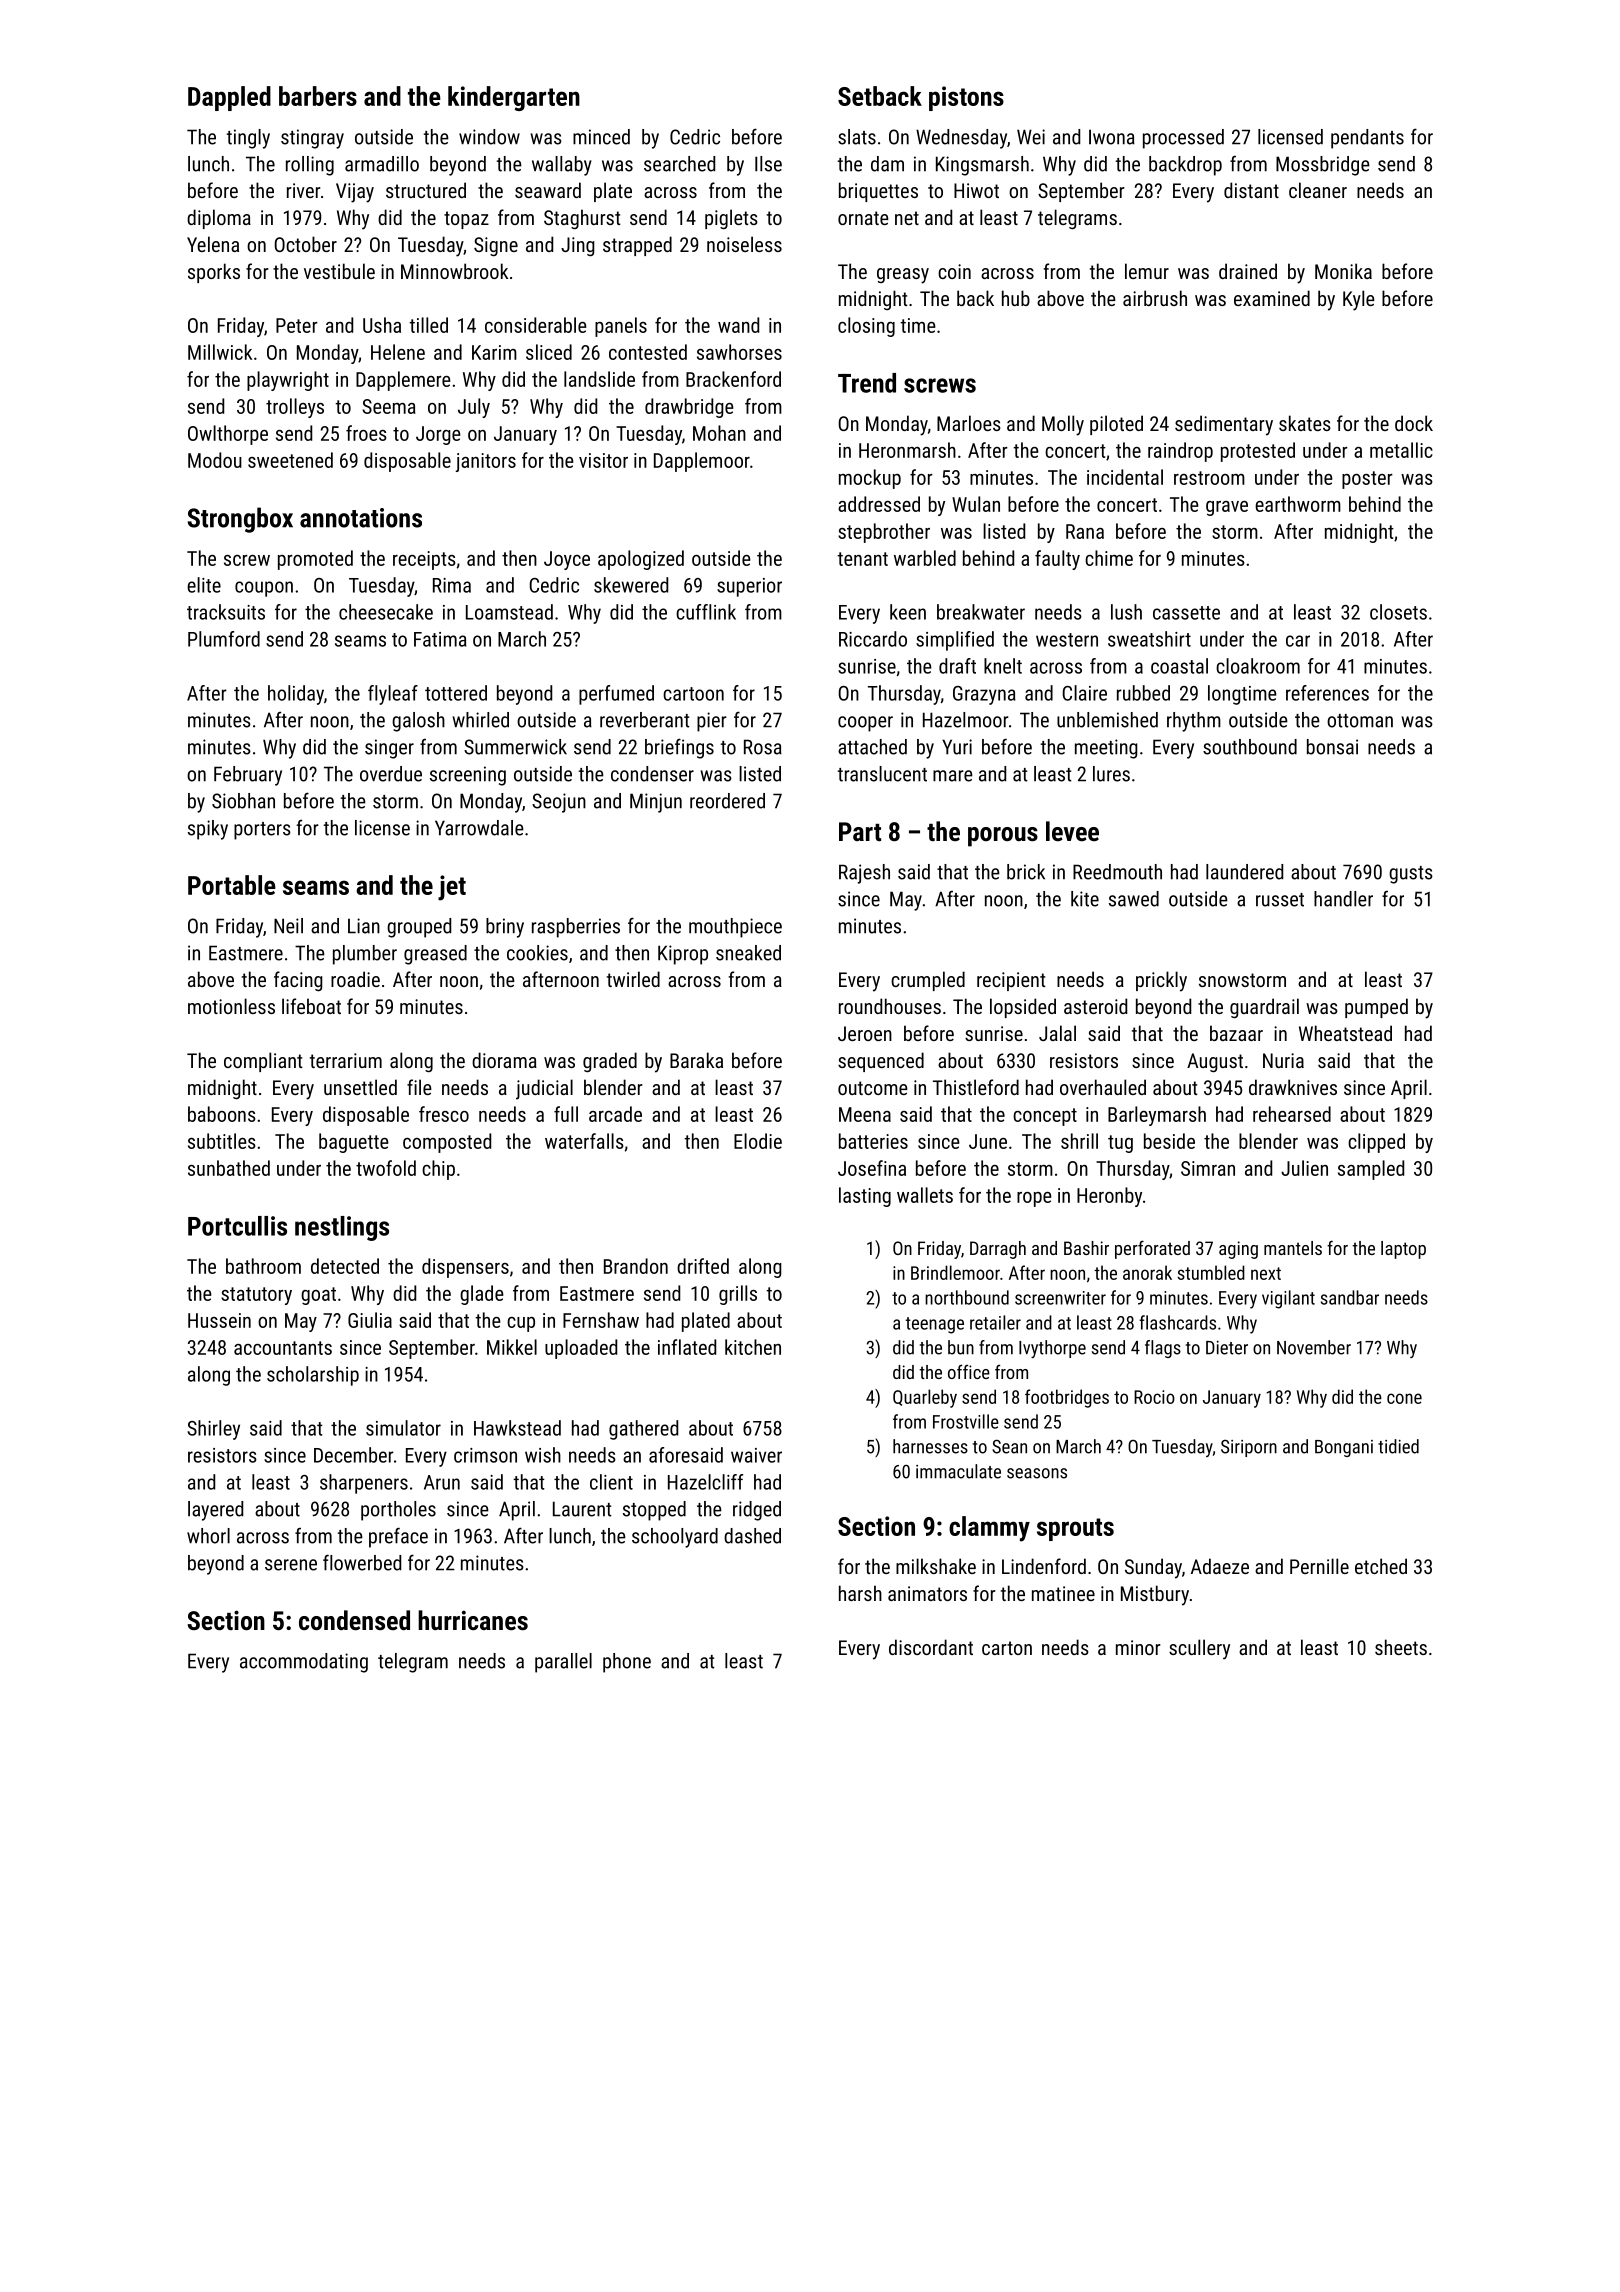 This screenshot has width=1620, height=2292. I want to click on barbers, so click(318, 96).
